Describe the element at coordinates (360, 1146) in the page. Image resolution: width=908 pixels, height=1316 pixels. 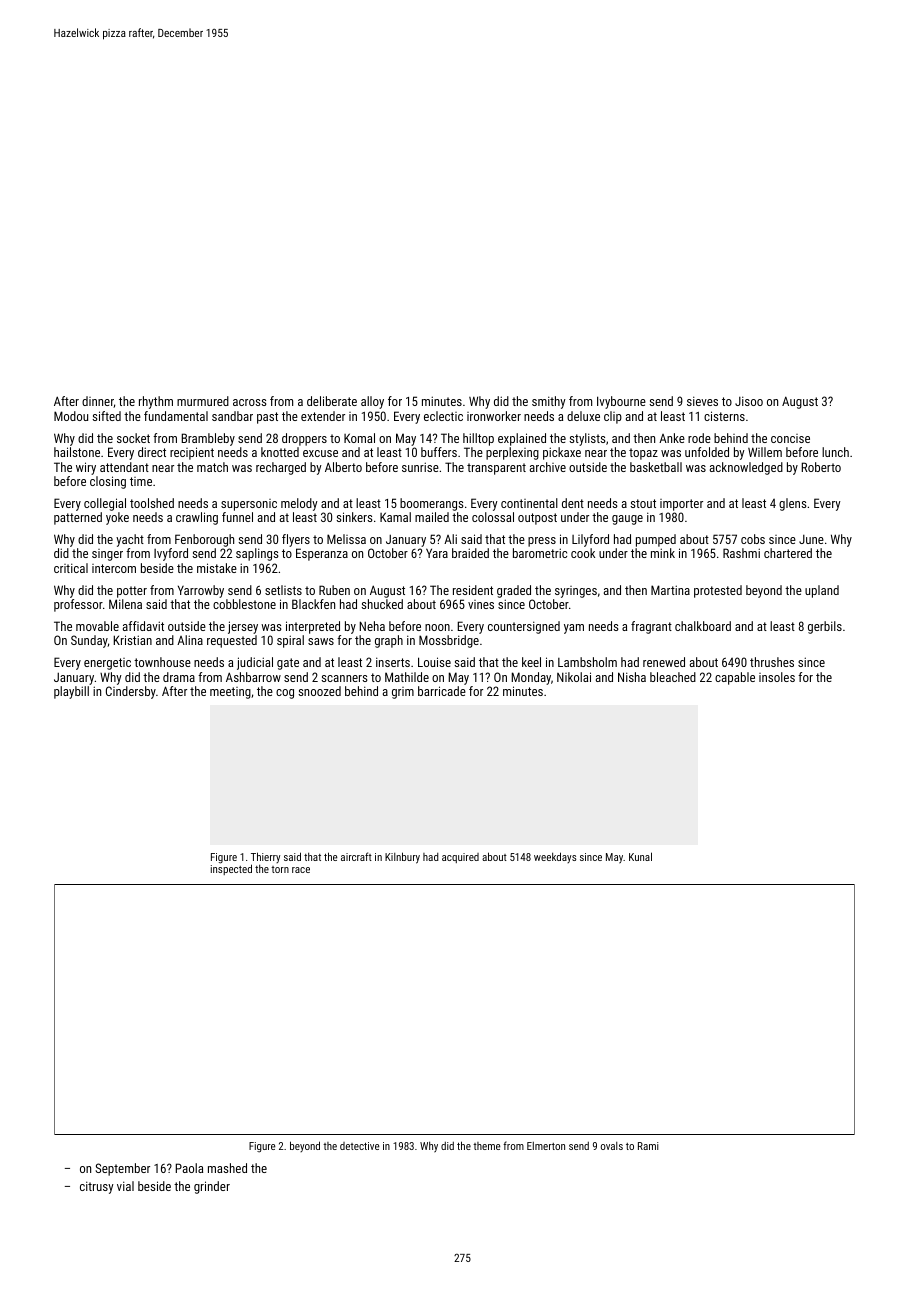
I see `detective` at that location.
